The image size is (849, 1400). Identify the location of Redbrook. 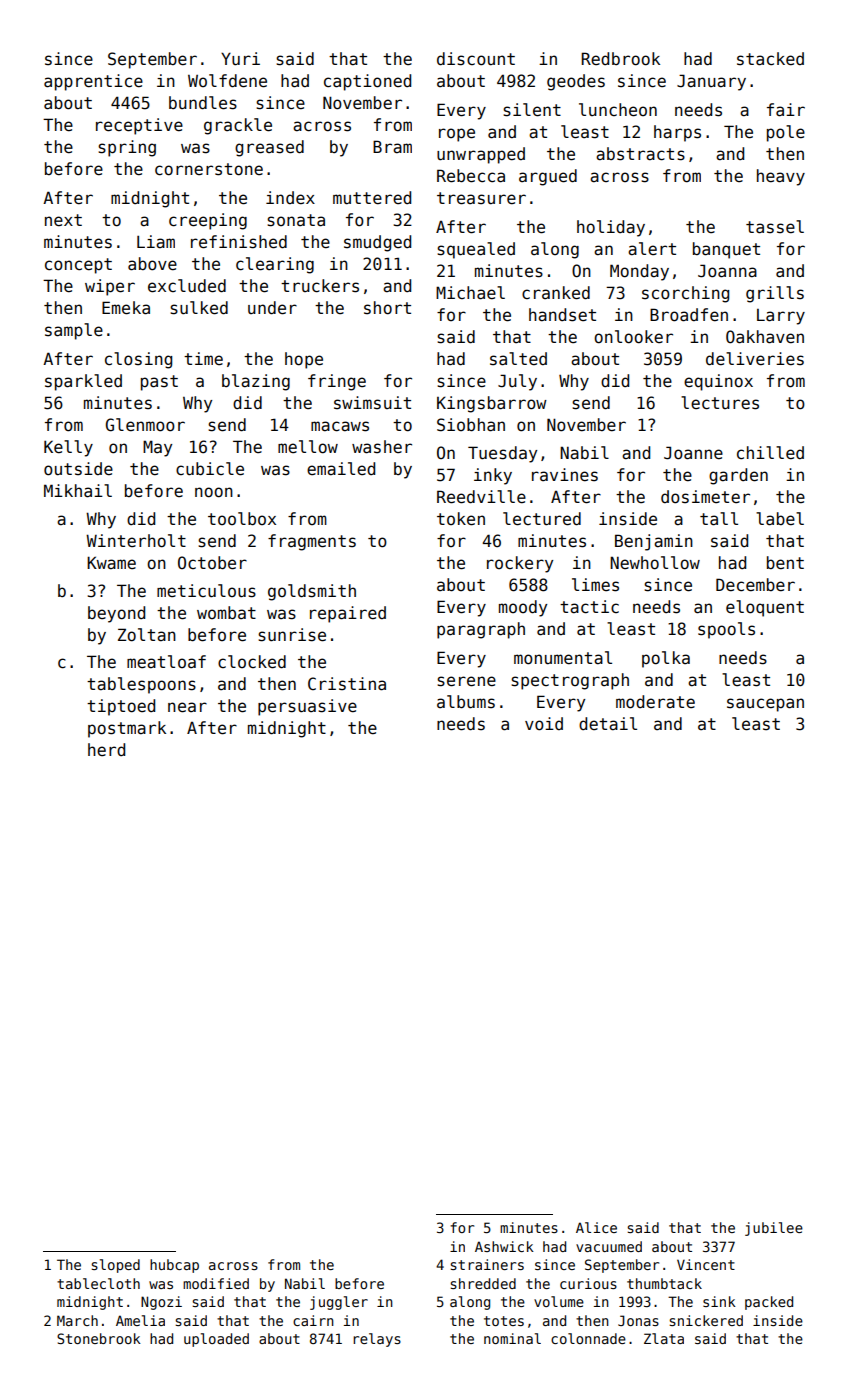
(620, 59).
